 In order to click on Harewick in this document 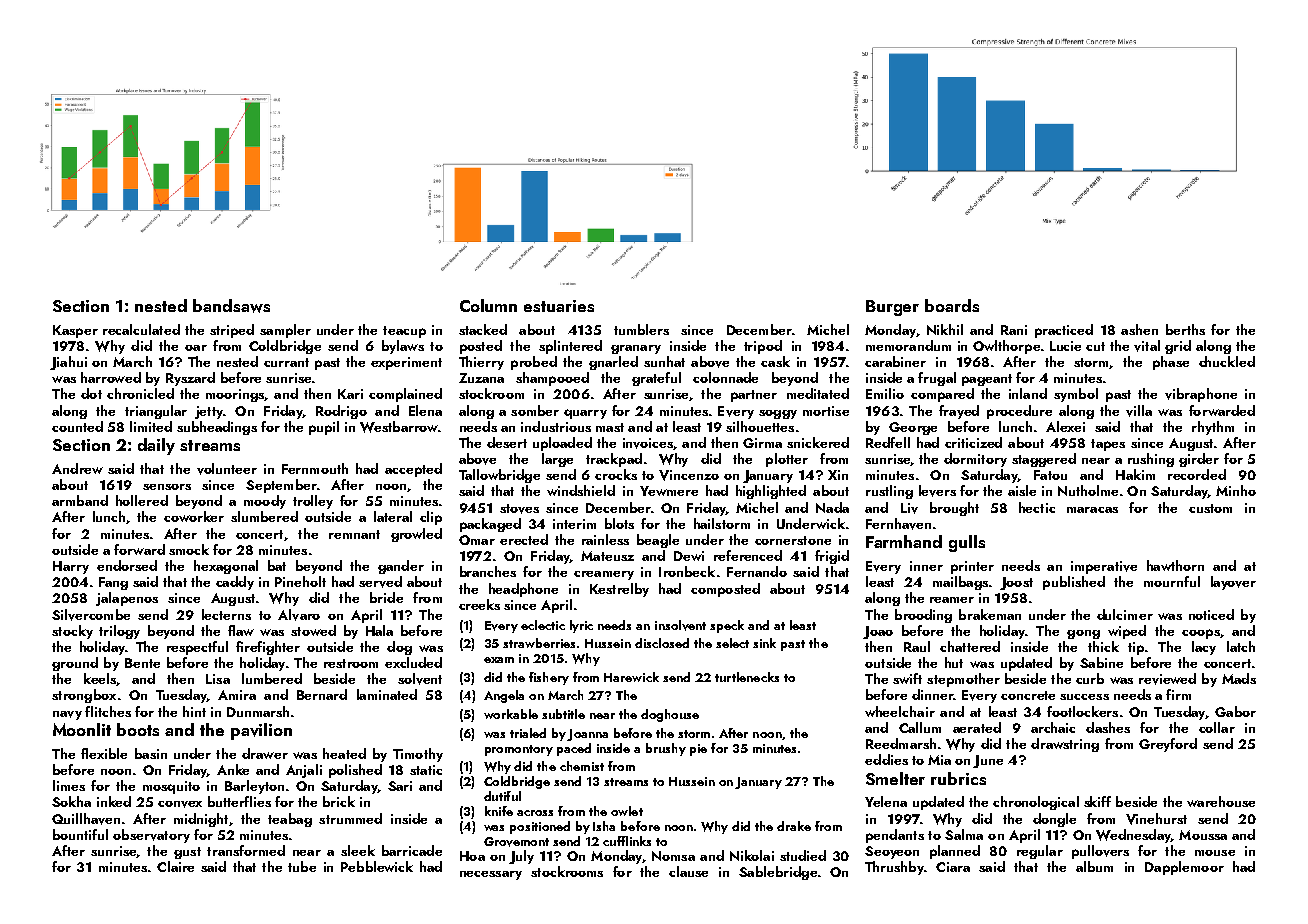, I will do `click(631, 677)`.
